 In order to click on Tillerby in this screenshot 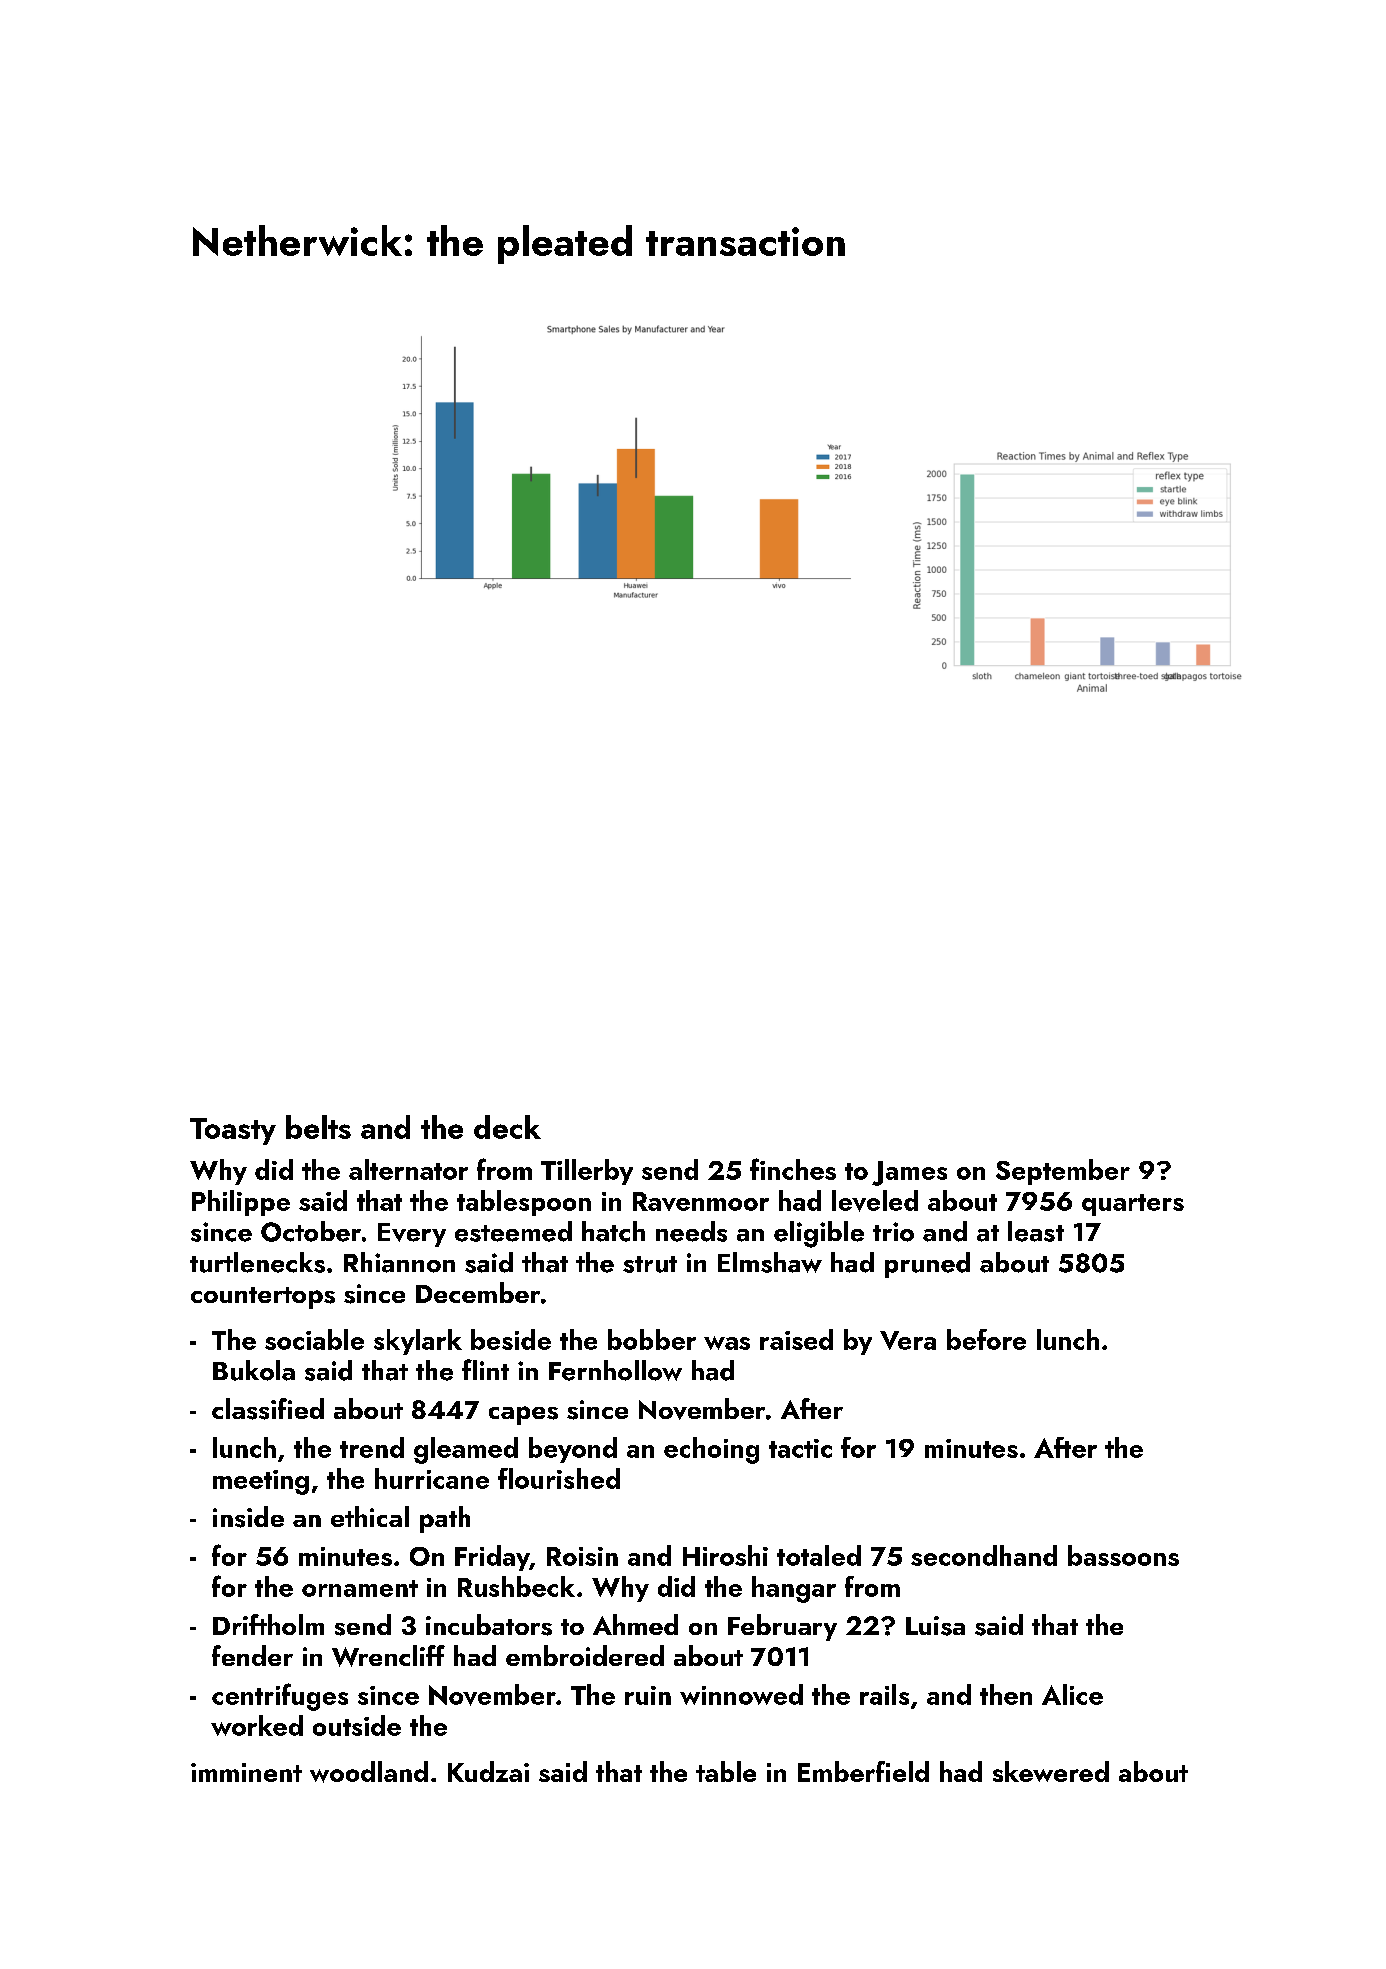, I will do `click(587, 1172)`.
